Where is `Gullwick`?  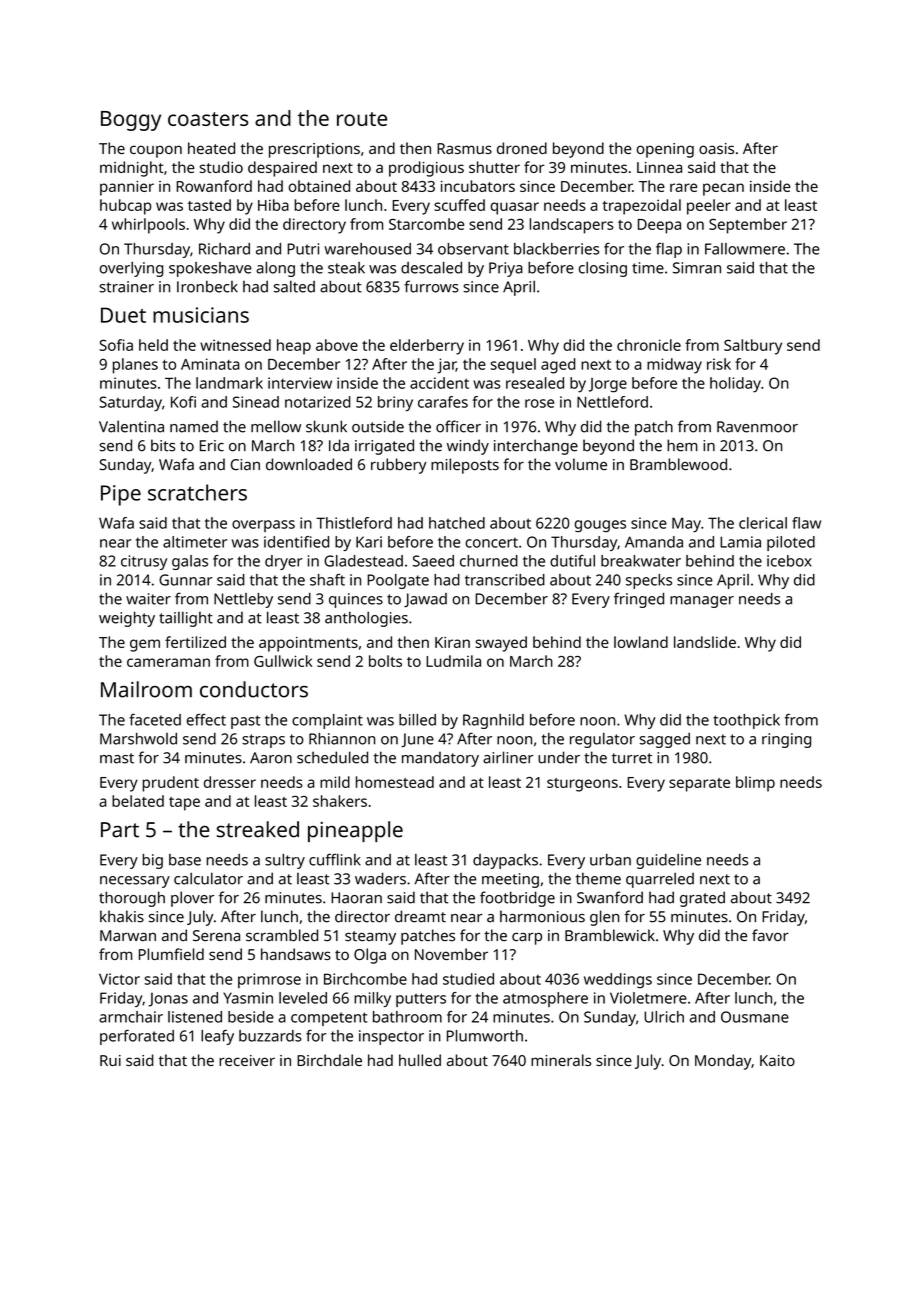
Gullwick is located at coordinates (283, 661).
